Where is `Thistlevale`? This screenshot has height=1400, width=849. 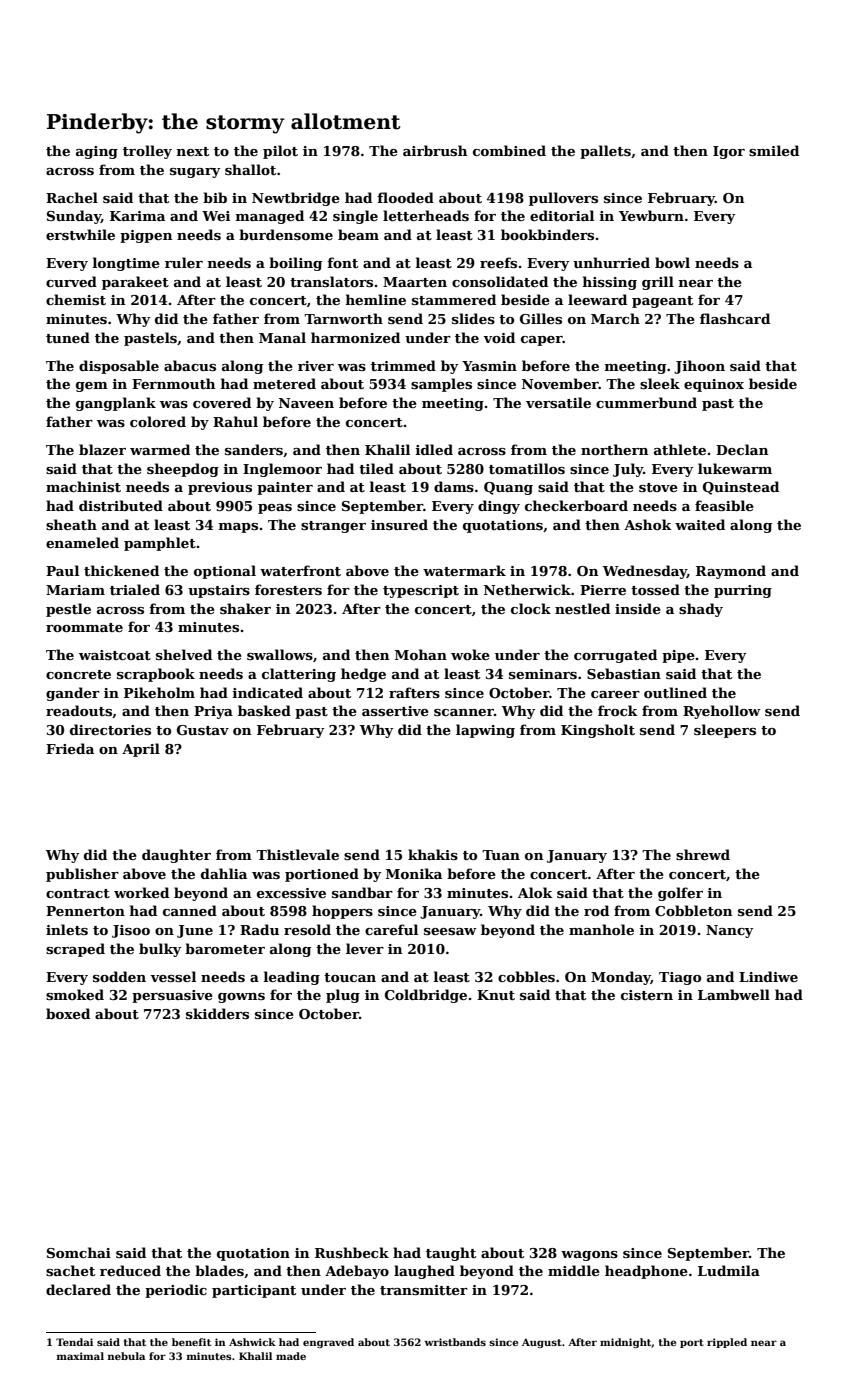
Thistlevale is located at coordinates (297, 854).
